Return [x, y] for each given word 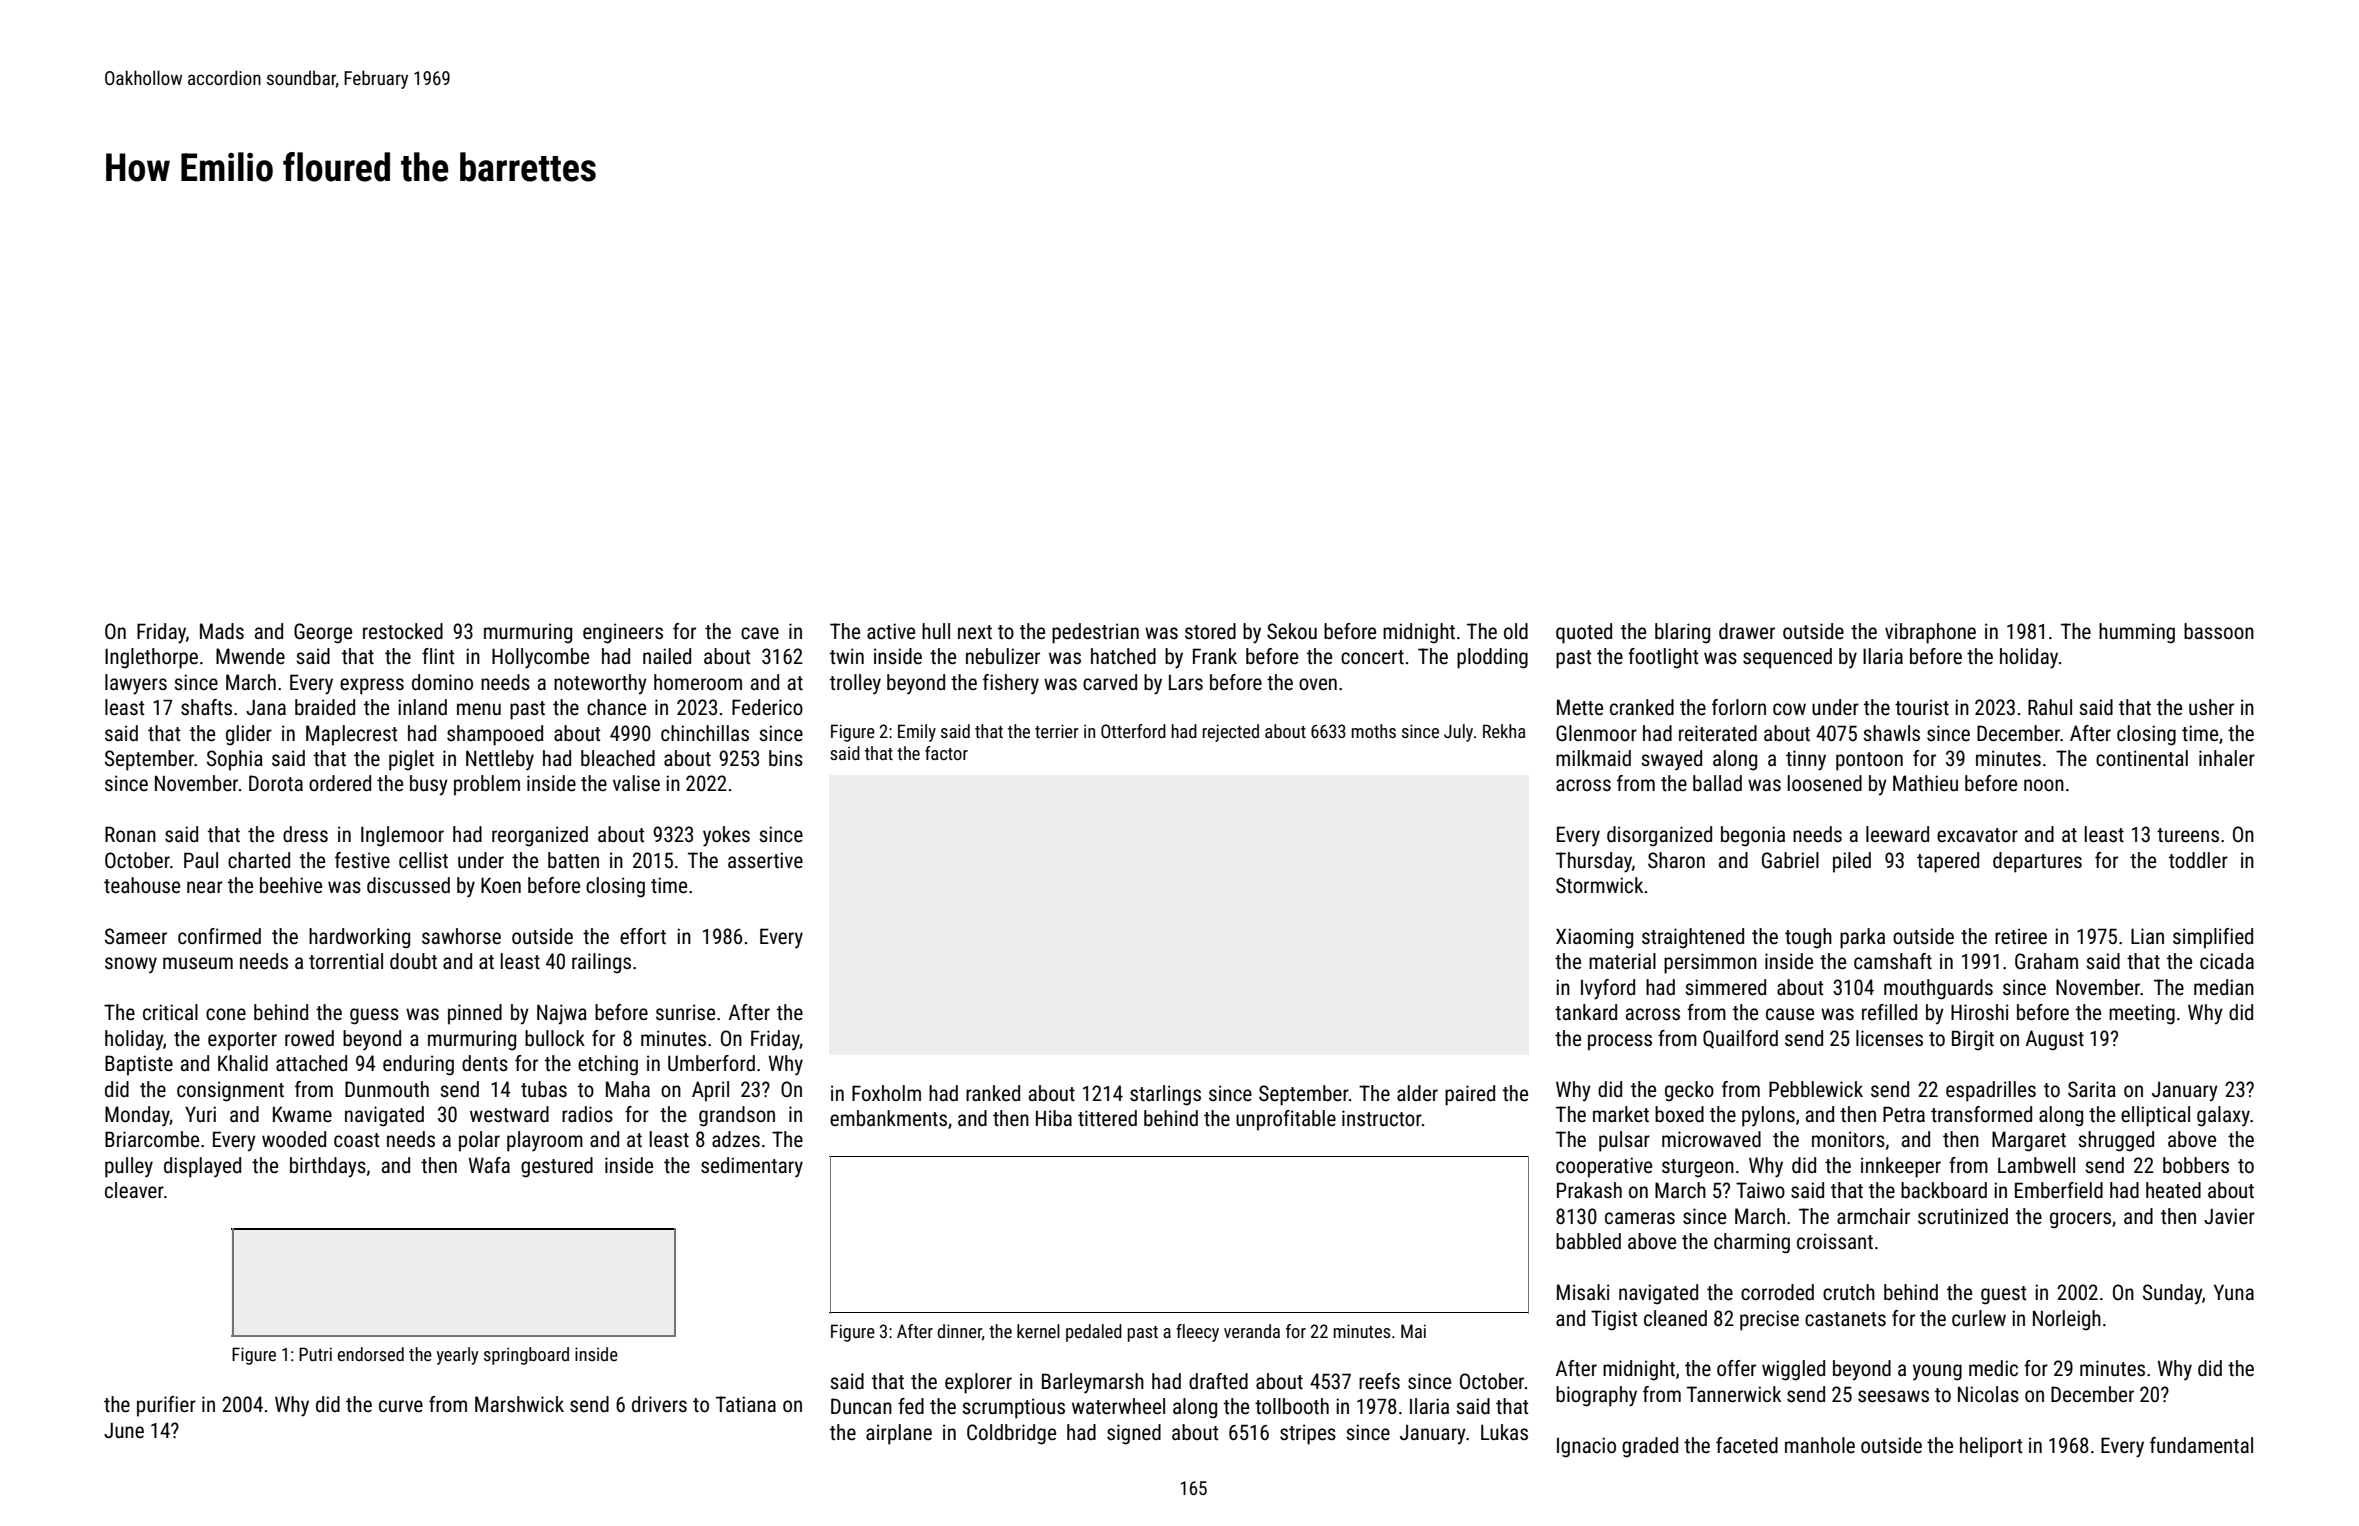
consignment [230, 1091]
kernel [1038, 1331]
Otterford [1133, 731]
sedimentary [752, 1167]
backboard [1944, 1190]
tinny [1806, 760]
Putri [315, 1354]
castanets [1845, 1319]
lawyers [136, 684]
